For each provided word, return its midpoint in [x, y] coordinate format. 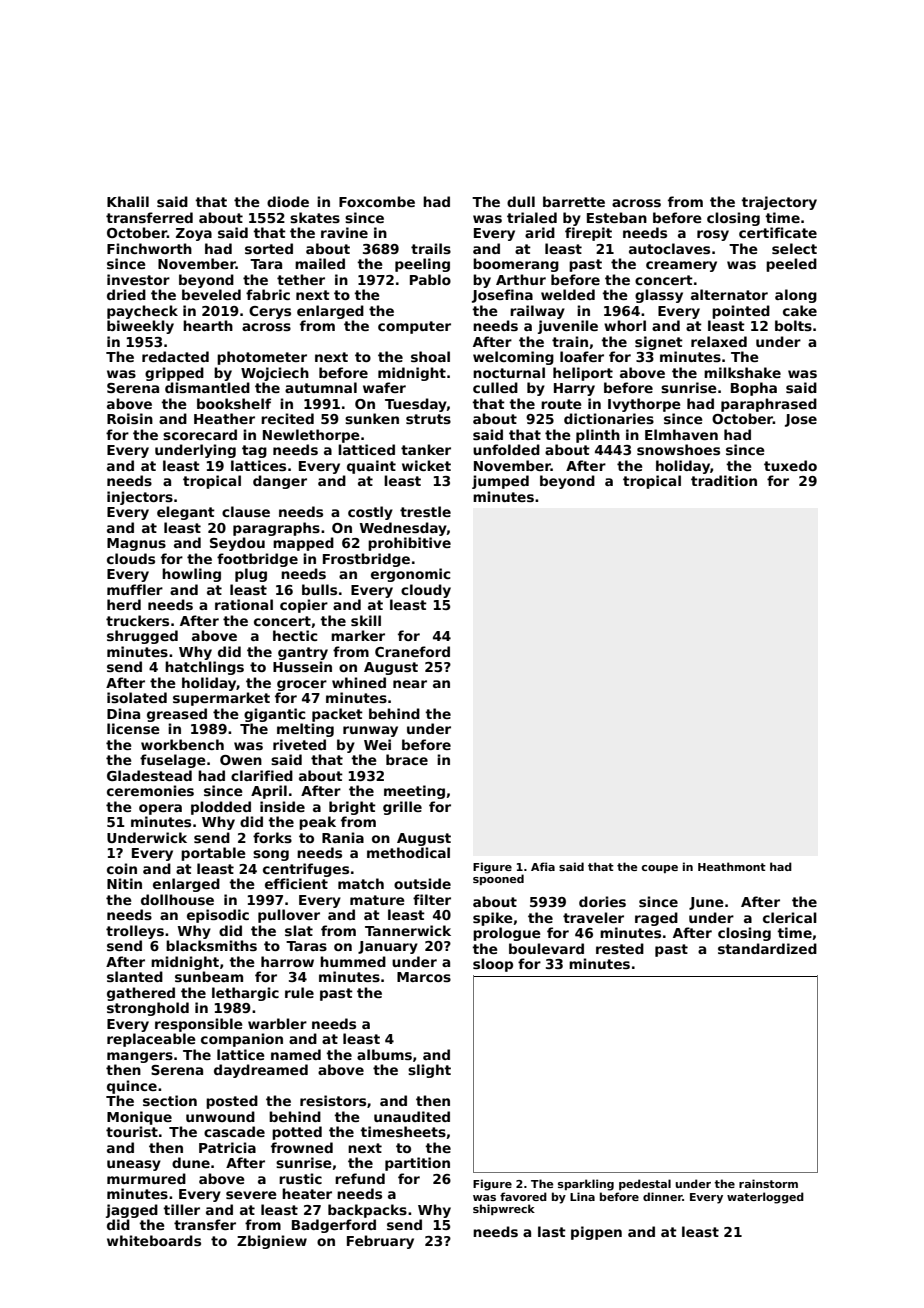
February [380, 1242]
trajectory [779, 203]
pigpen [596, 1233]
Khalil [128, 201]
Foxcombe [377, 201]
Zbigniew [272, 1242]
